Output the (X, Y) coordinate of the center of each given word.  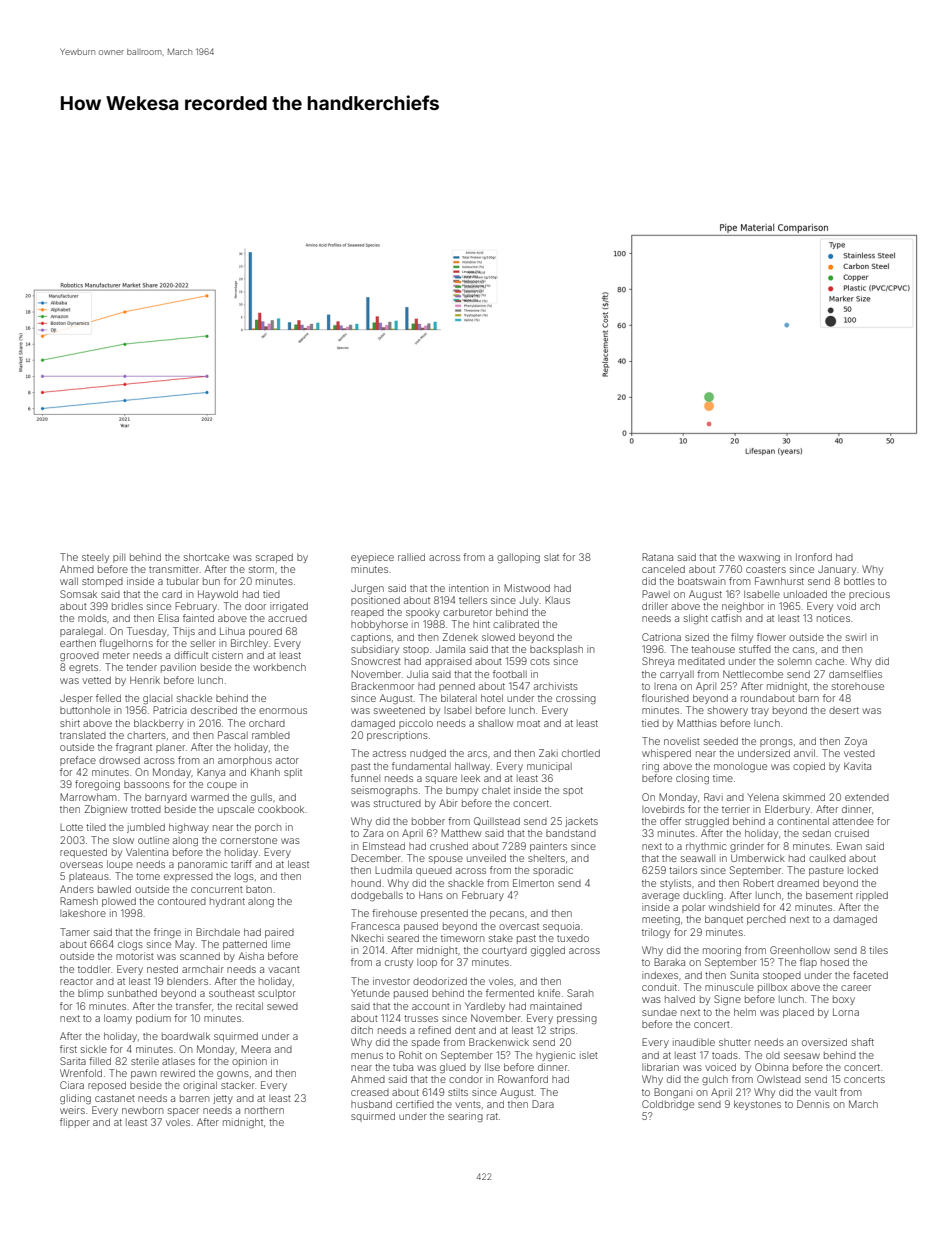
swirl (856, 637)
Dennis (813, 1104)
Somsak (78, 594)
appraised (448, 662)
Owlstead (779, 1079)
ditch (362, 1030)
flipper (75, 1123)
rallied (411, 557)
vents (468, 1104)
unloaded (805, 594)
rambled (271, 735)
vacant (284, 969)
